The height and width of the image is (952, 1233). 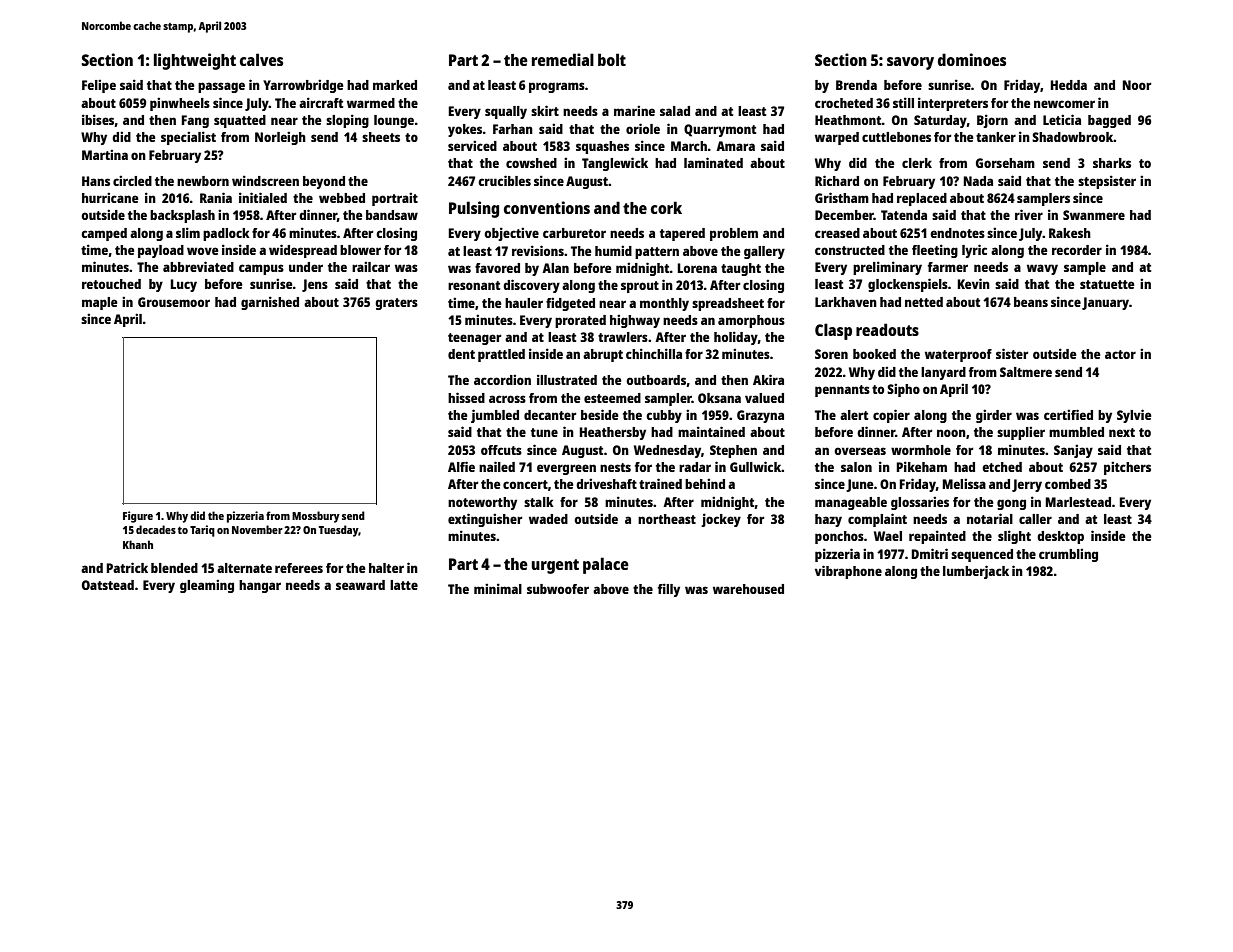 What do you see at coordinates (751, 321) in the image?
I see `amorphous` at bounding box center [751, 321].
